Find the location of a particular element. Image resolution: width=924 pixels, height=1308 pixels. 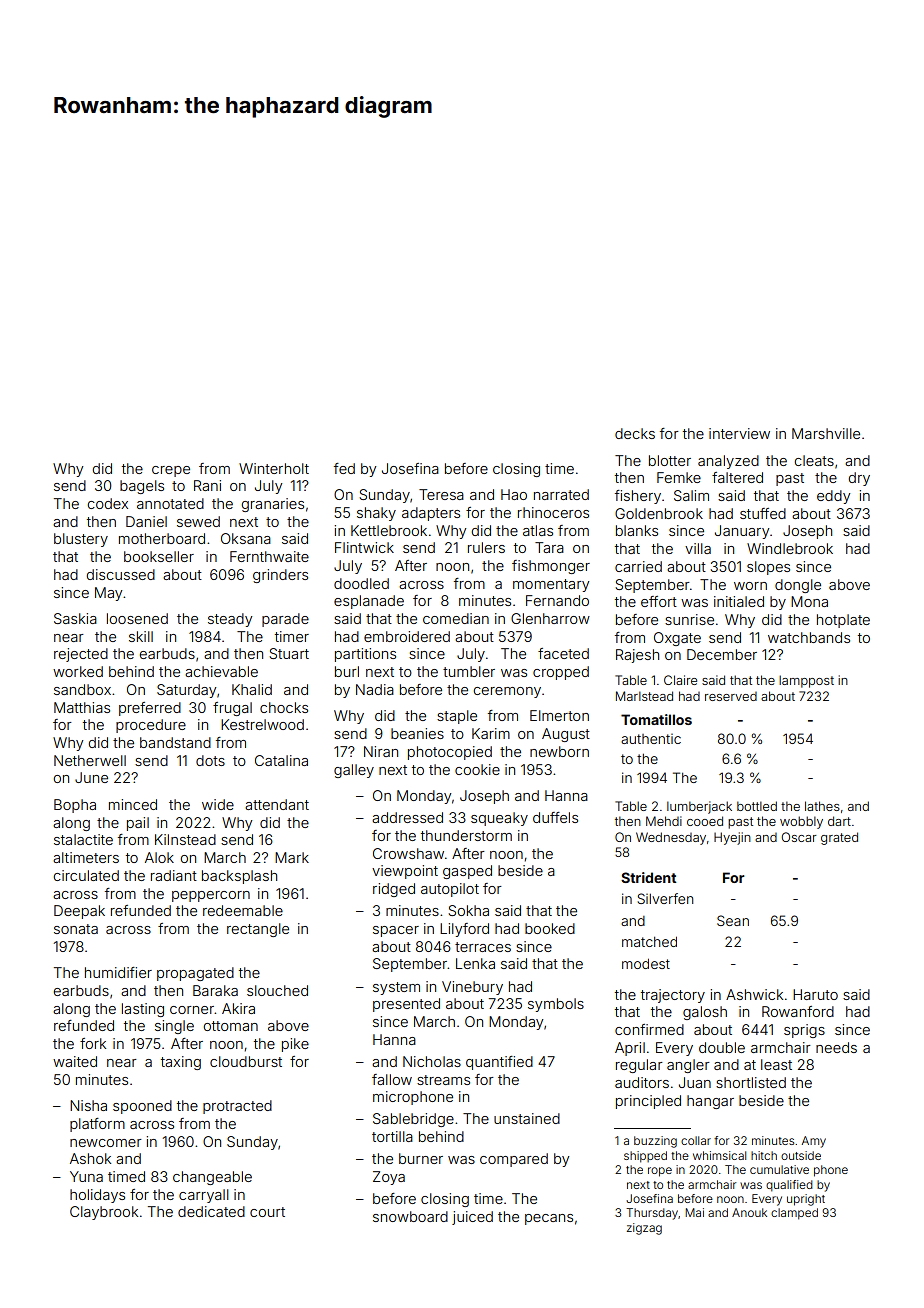

Saturday is located at coordinates (186, 691).
